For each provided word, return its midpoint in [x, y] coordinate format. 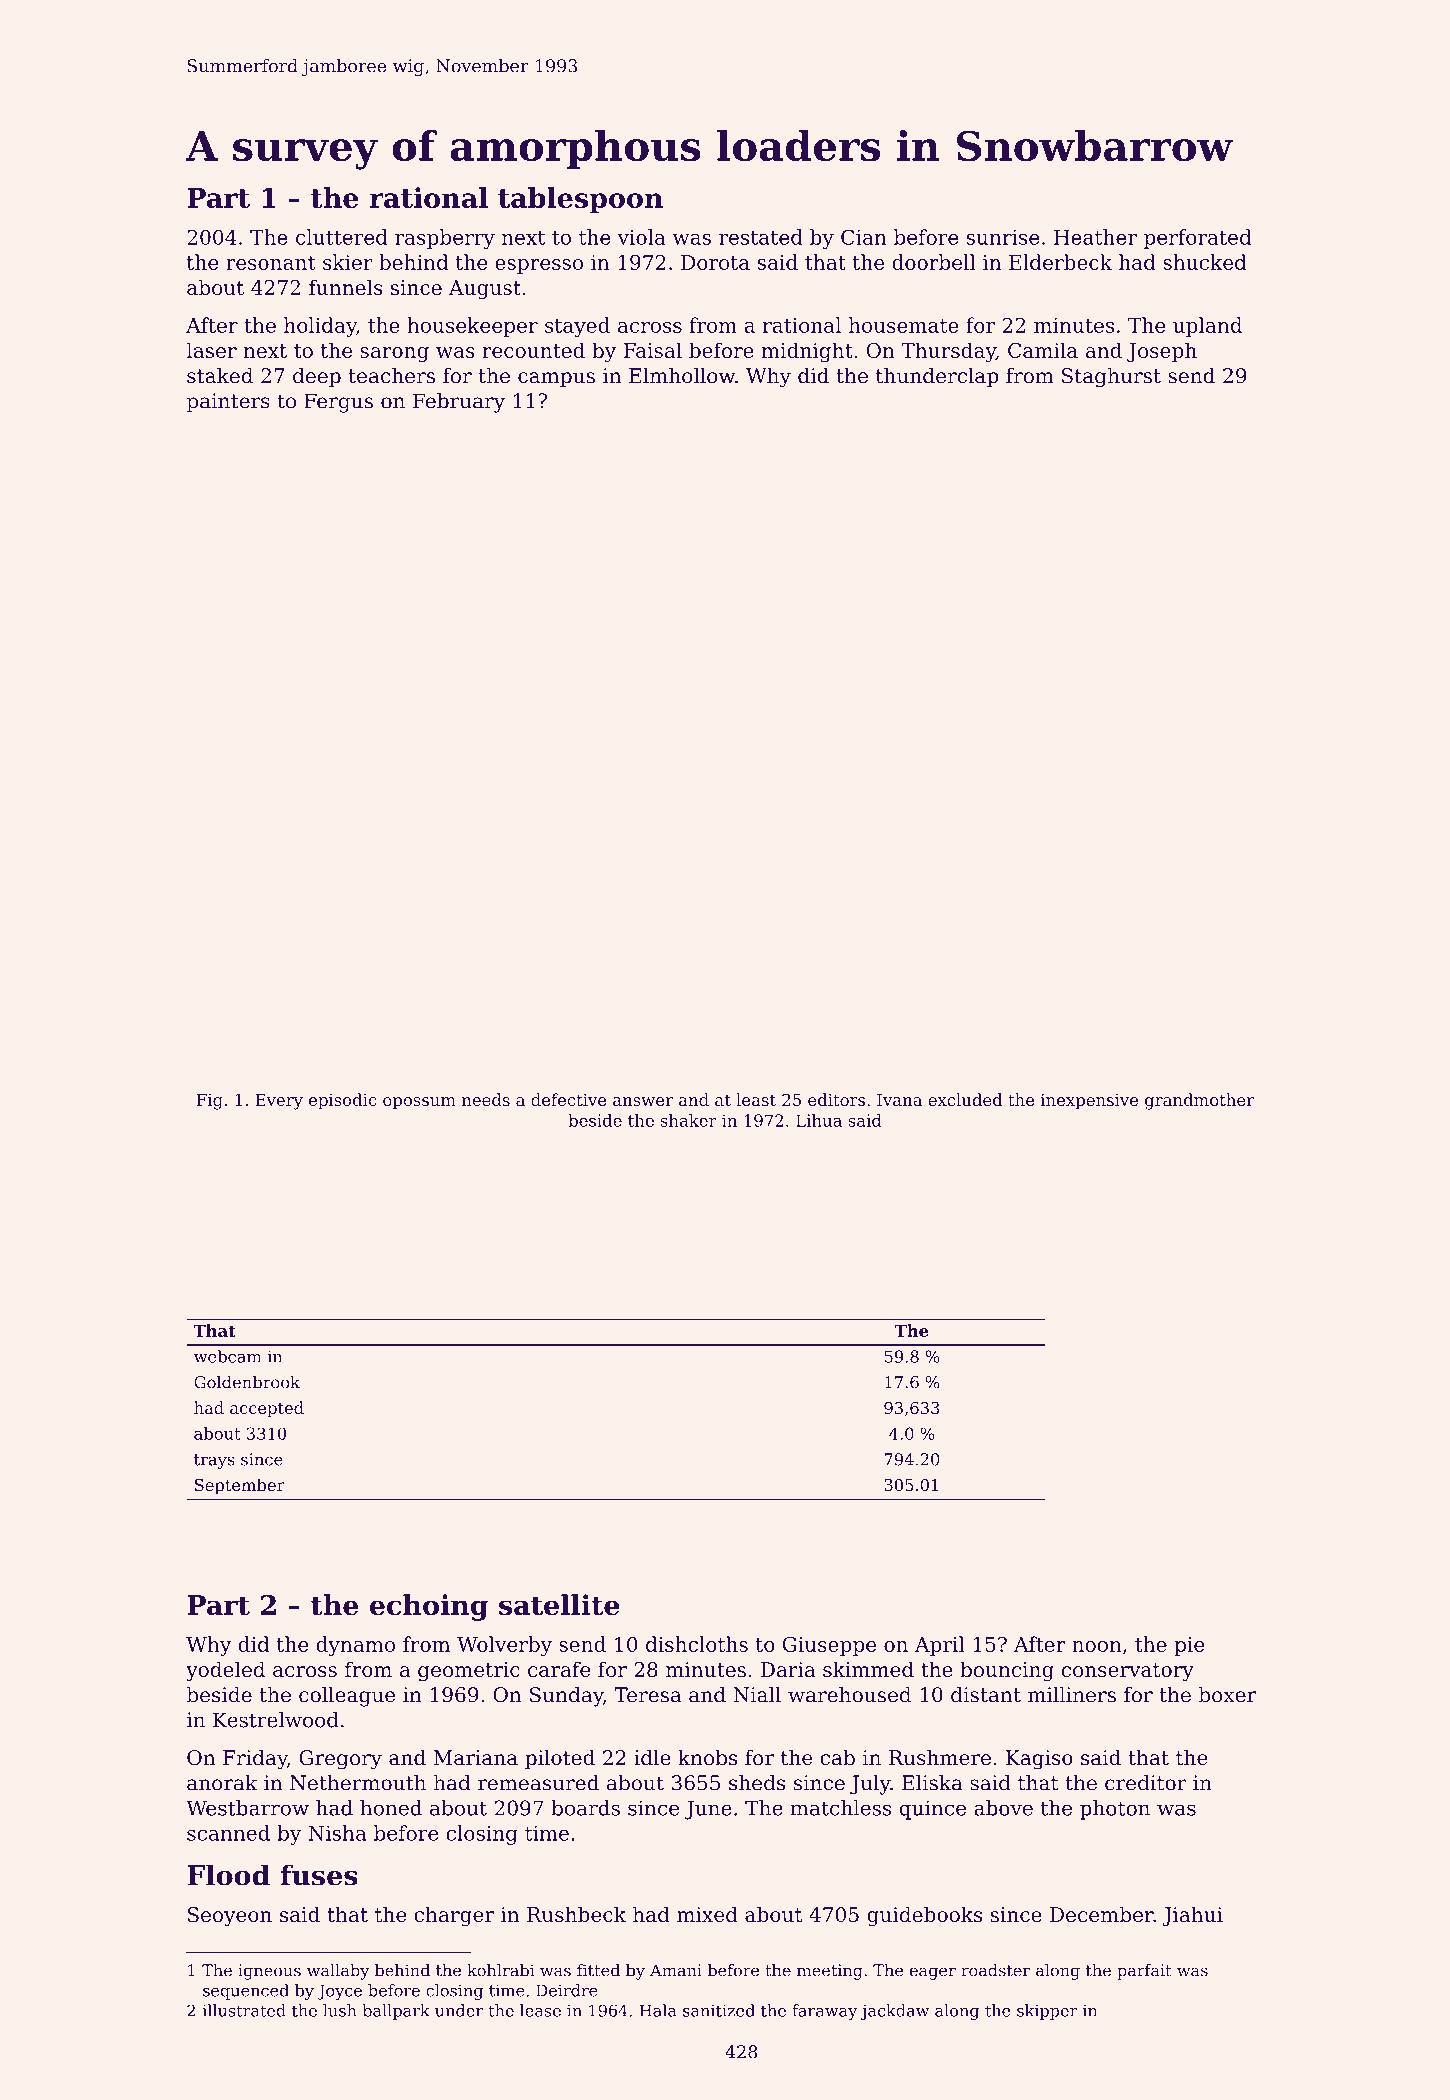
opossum [419, 1103]
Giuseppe [829, 1646]
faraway [824, 2012]
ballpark [396, 2012]
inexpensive [1089, 1102]
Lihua [819, 1120]
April [939, 1646]
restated [761, 237]
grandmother [1199, 1101]
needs [486, 1099]
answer [643, 1101]
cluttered [342, 237]
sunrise [1002, 237]
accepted [267, 1409]
